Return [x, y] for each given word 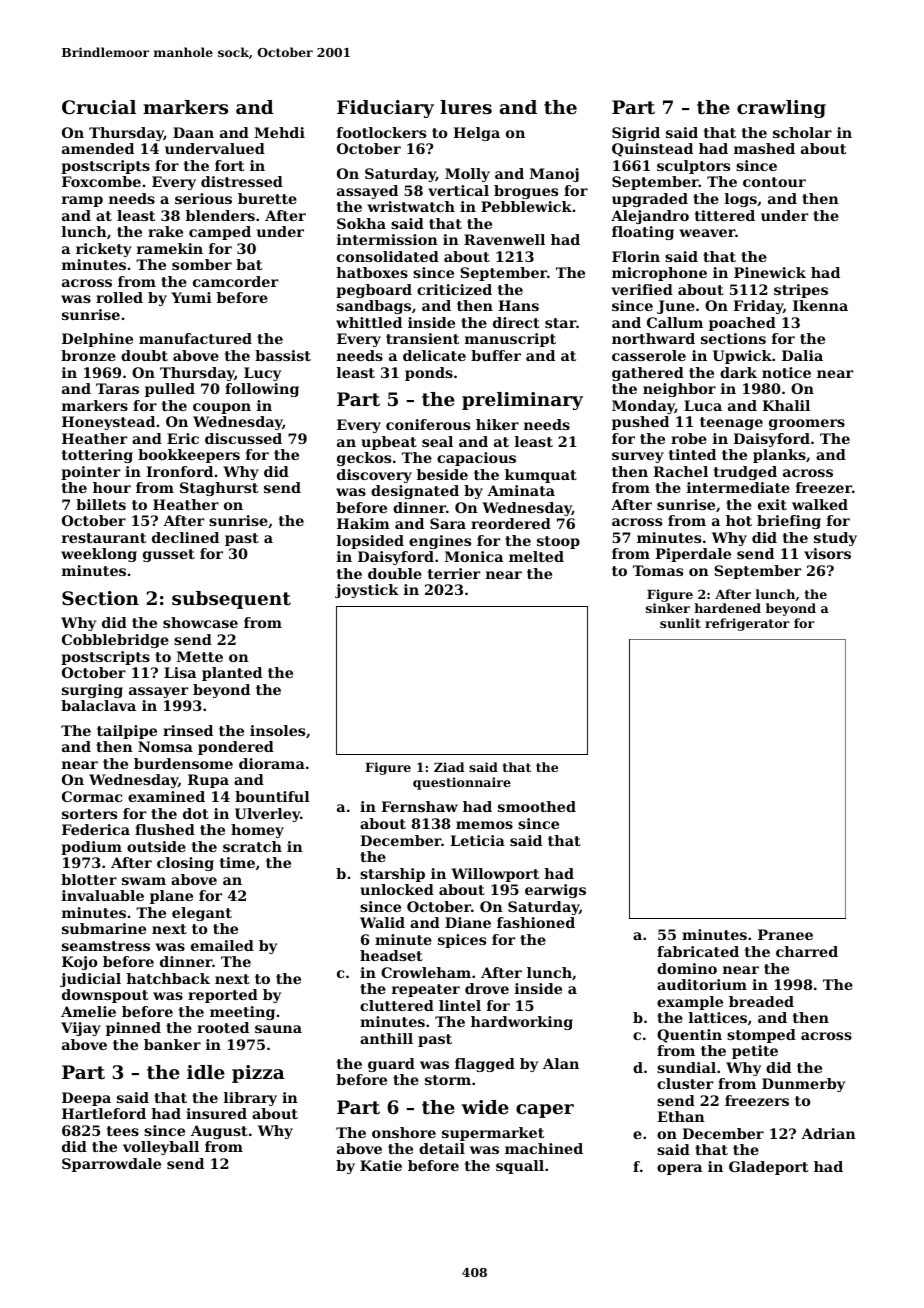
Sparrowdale [111, 1165]
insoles [277, 730]
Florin [636, 256]
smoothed [537, 806]
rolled [119, 297]
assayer [158, 692]
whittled [369, 322]
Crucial [99, 107]
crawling [781, 109]
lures [466, 107]
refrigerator [747, 624]
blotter [89, 879]
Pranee [785, 934]
